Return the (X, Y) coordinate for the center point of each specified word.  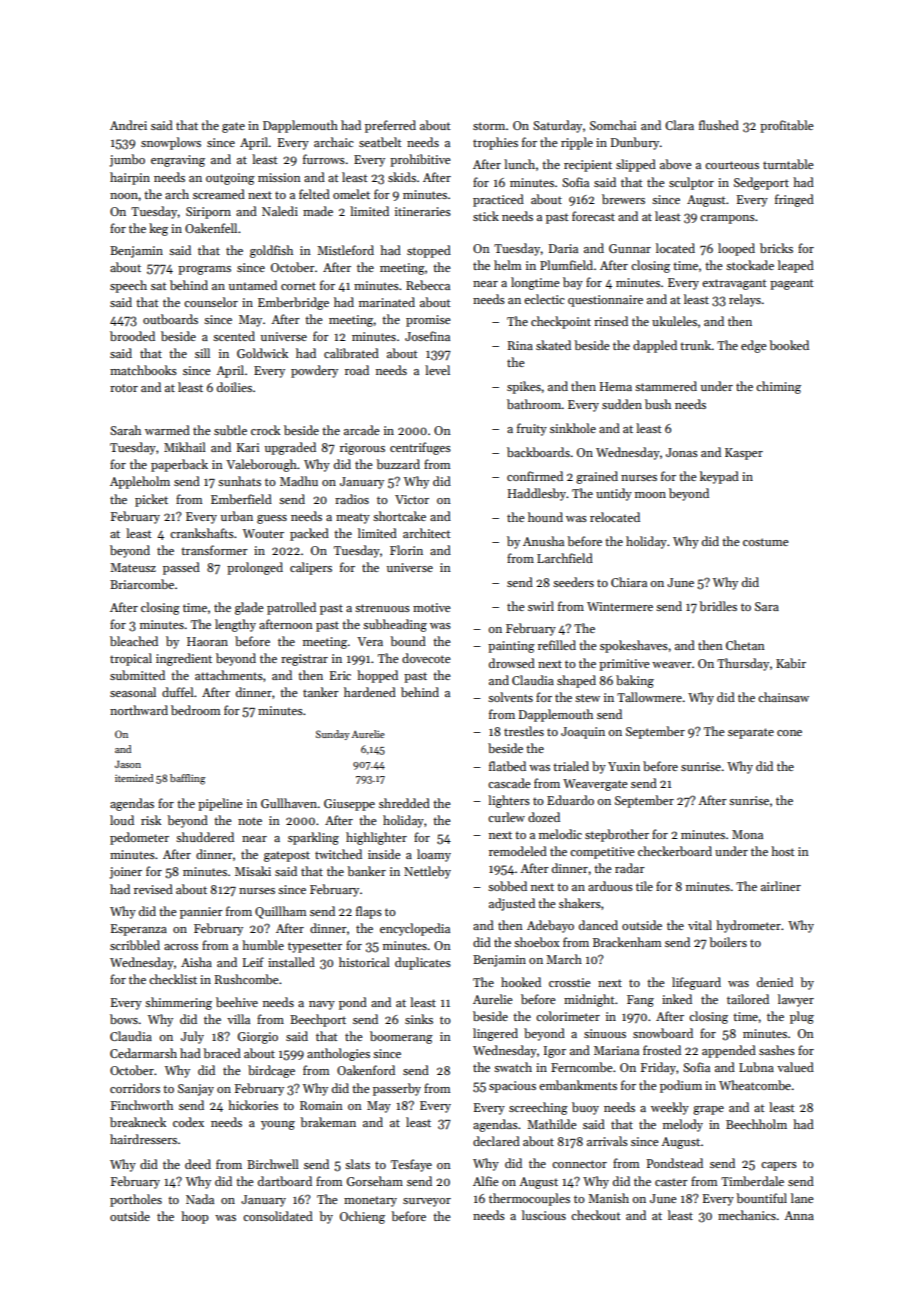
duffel (178, 692)
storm (489, 126)
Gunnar (630, 248)
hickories (253, 1105)
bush (658, 404)
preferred (390, 126)
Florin (406, 550)
